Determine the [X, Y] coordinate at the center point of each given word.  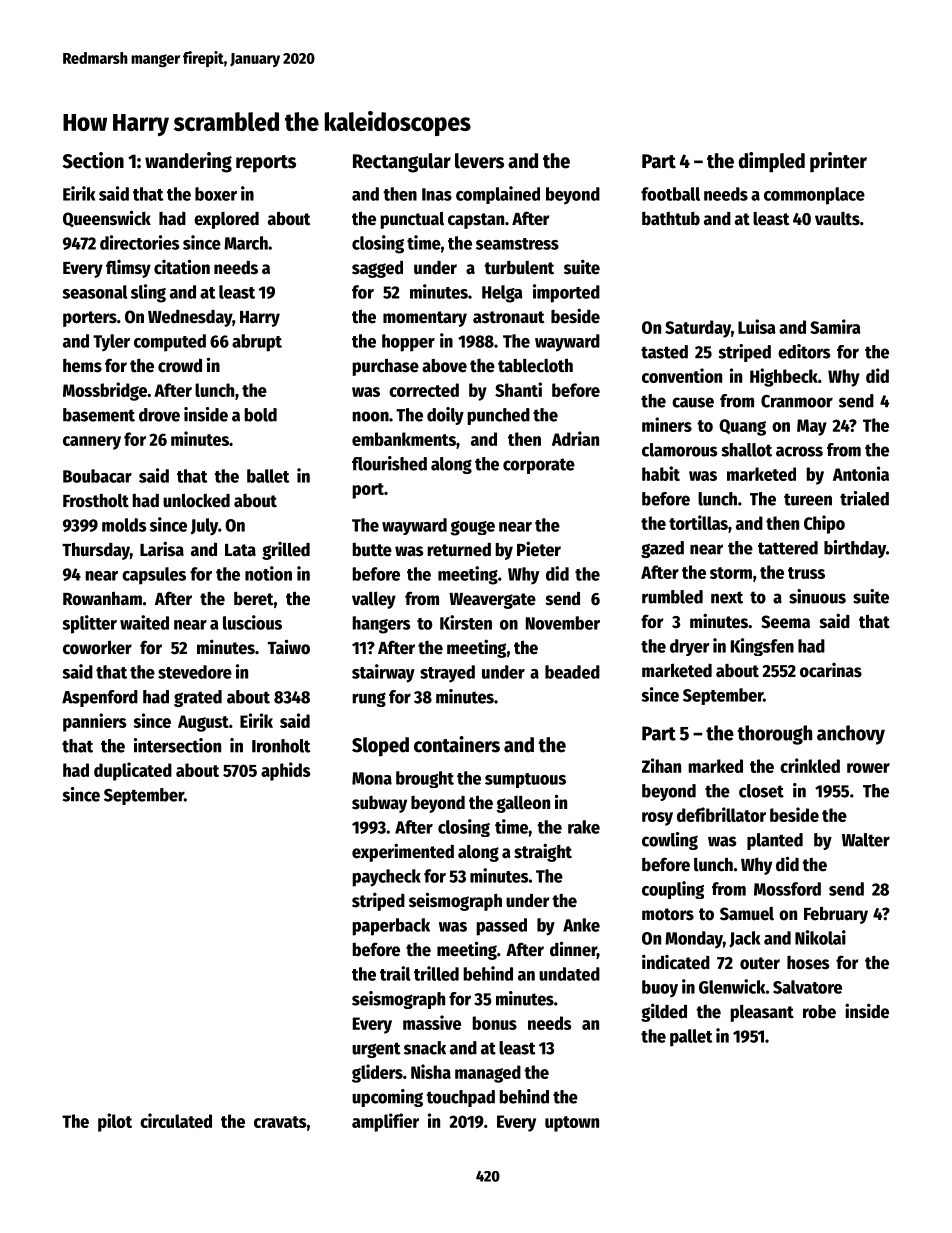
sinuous [817, 596]
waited [144, 622]
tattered [788, 548]
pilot [115, 1122]
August [203, 723]
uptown [572, 1124]
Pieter [539, 549]
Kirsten [466, 622]
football [670, 194]
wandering [188, 162]
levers [479, 161]
